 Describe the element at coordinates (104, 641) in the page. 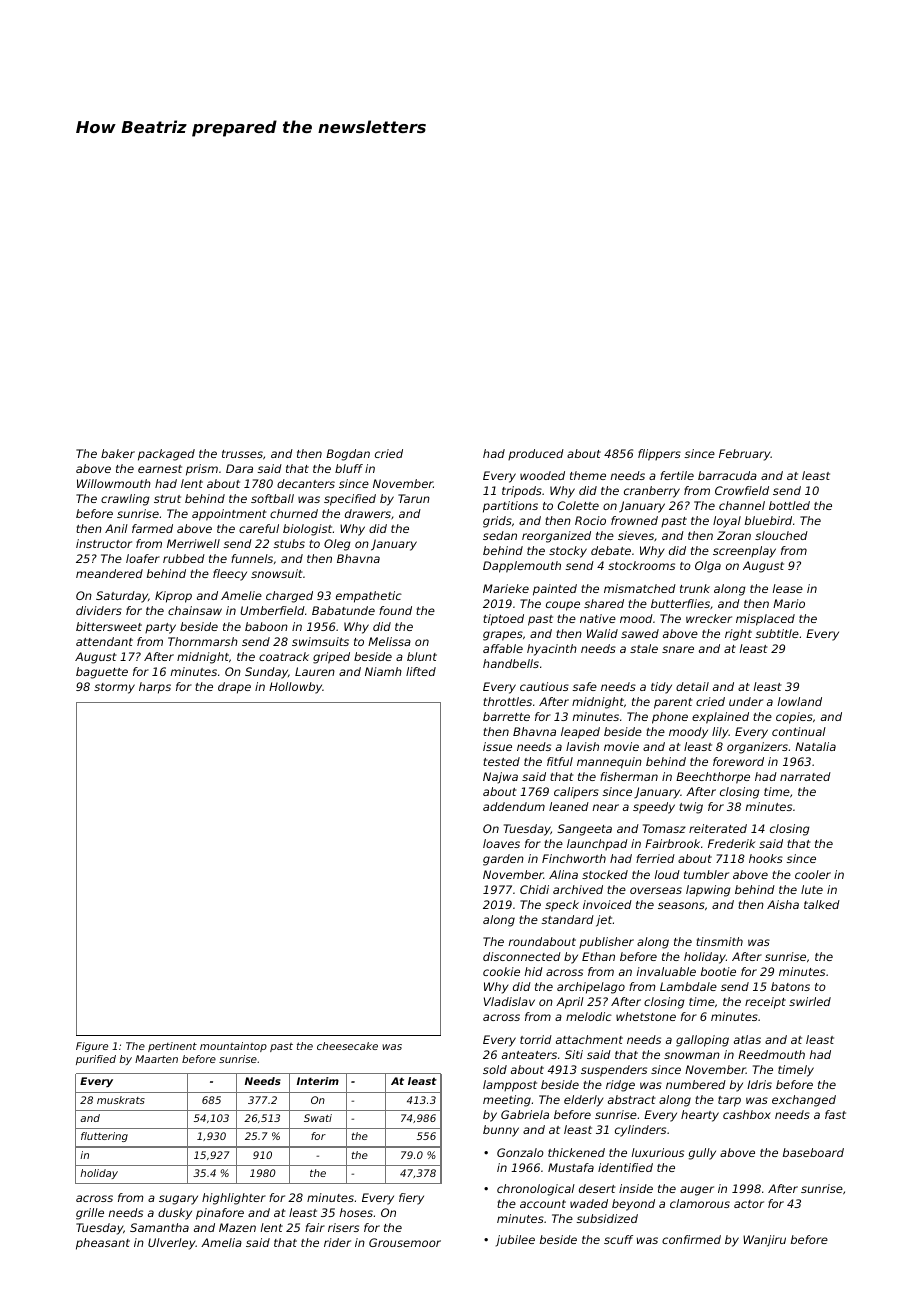

I see `attendant` at that location.
